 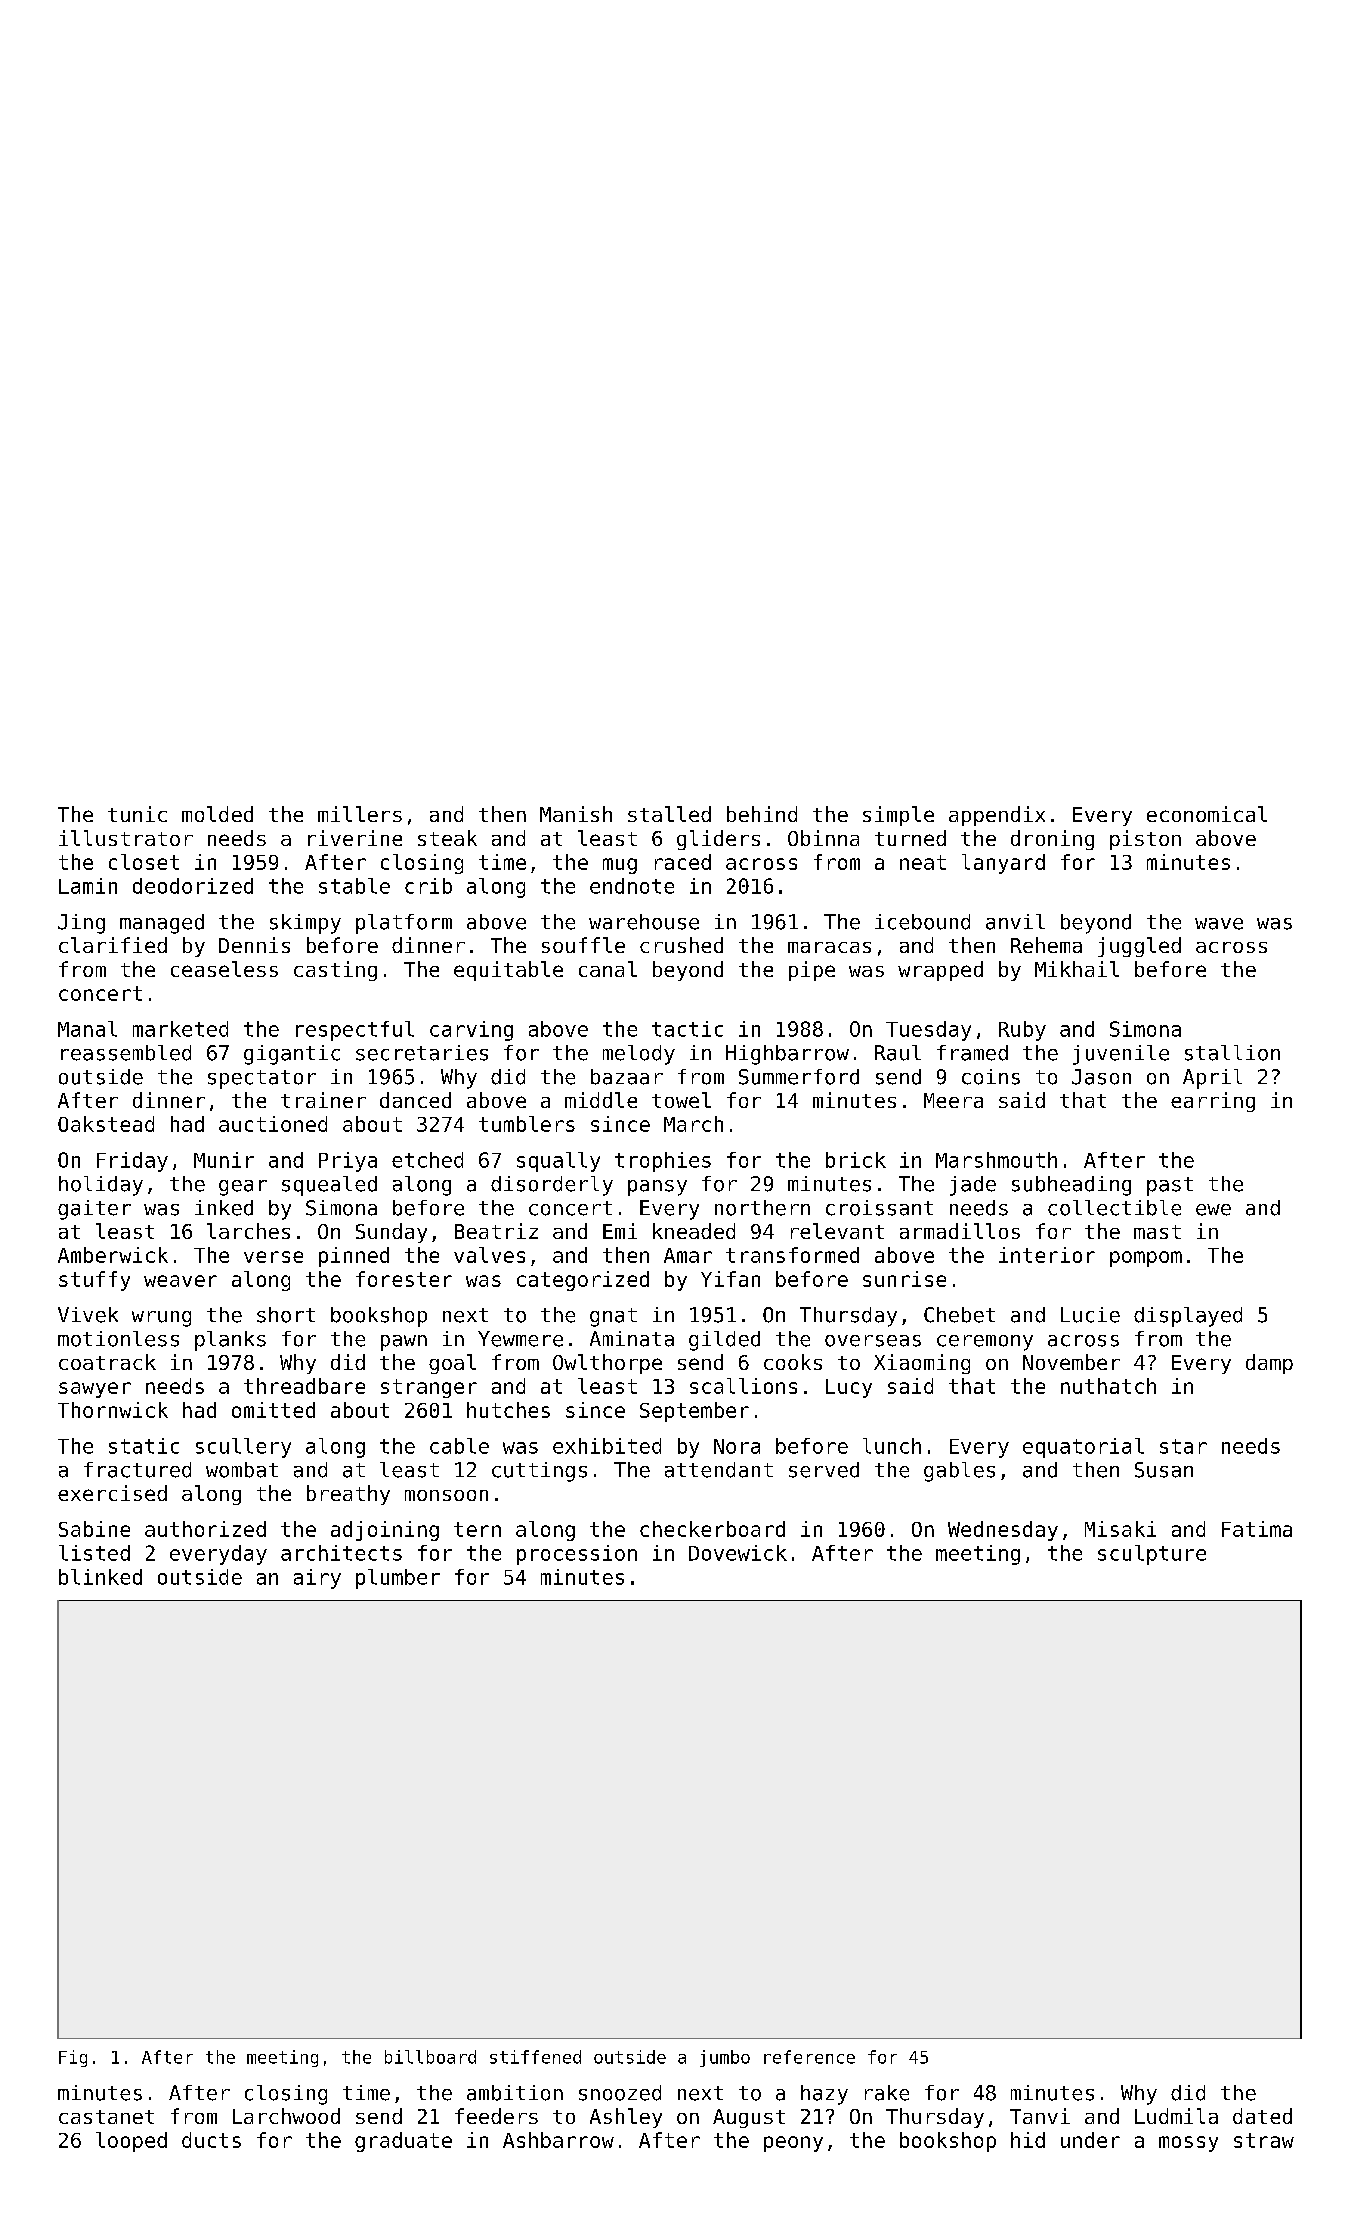 I want to click on Dovewick, so click(x=738, y=1553).
